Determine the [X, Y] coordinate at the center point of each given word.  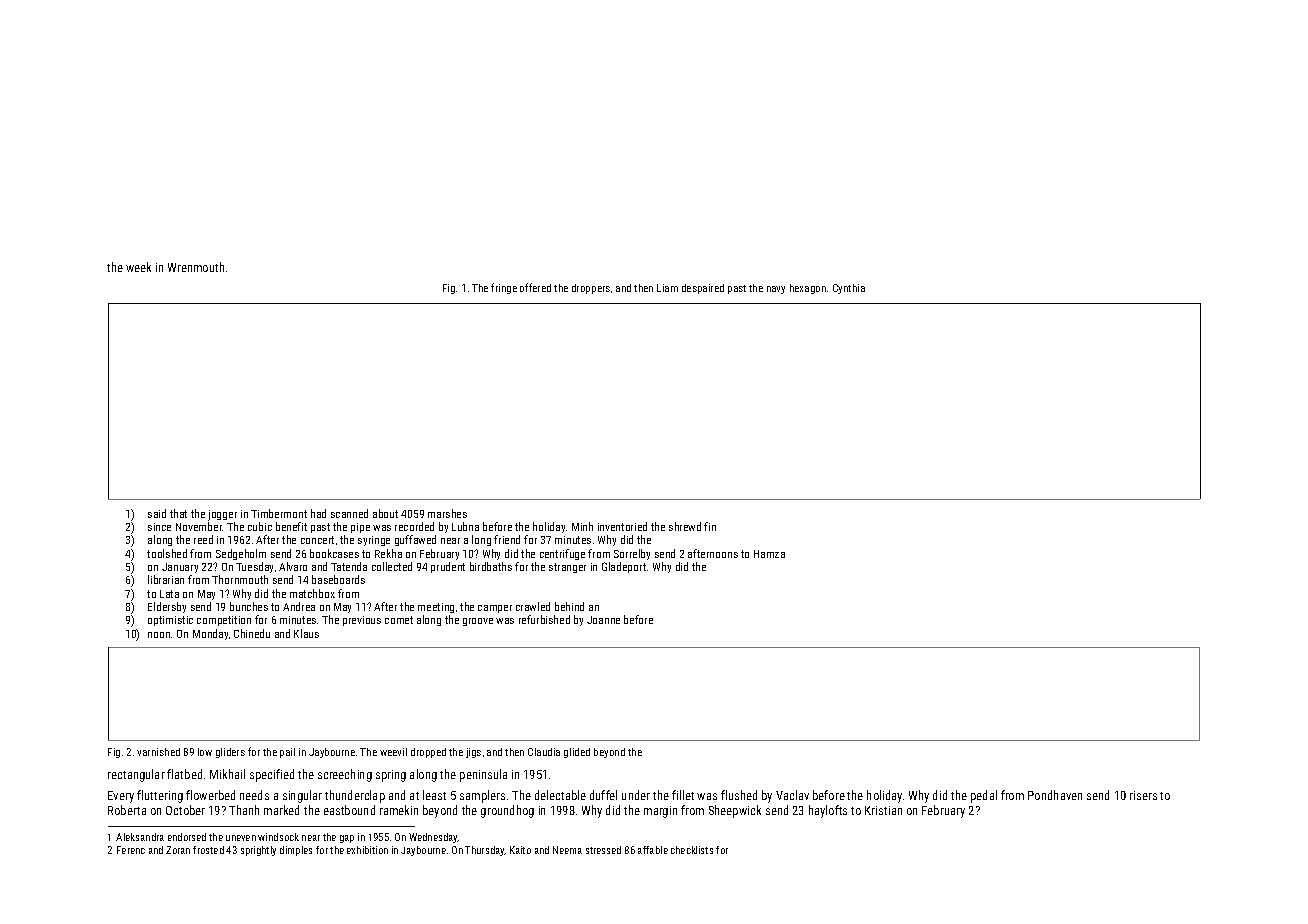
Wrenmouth [196, 267]
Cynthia [849, 289]
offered [535, 287]
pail [287, 753]
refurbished [544, 619]
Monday [210, 634]
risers [1143, 795]
